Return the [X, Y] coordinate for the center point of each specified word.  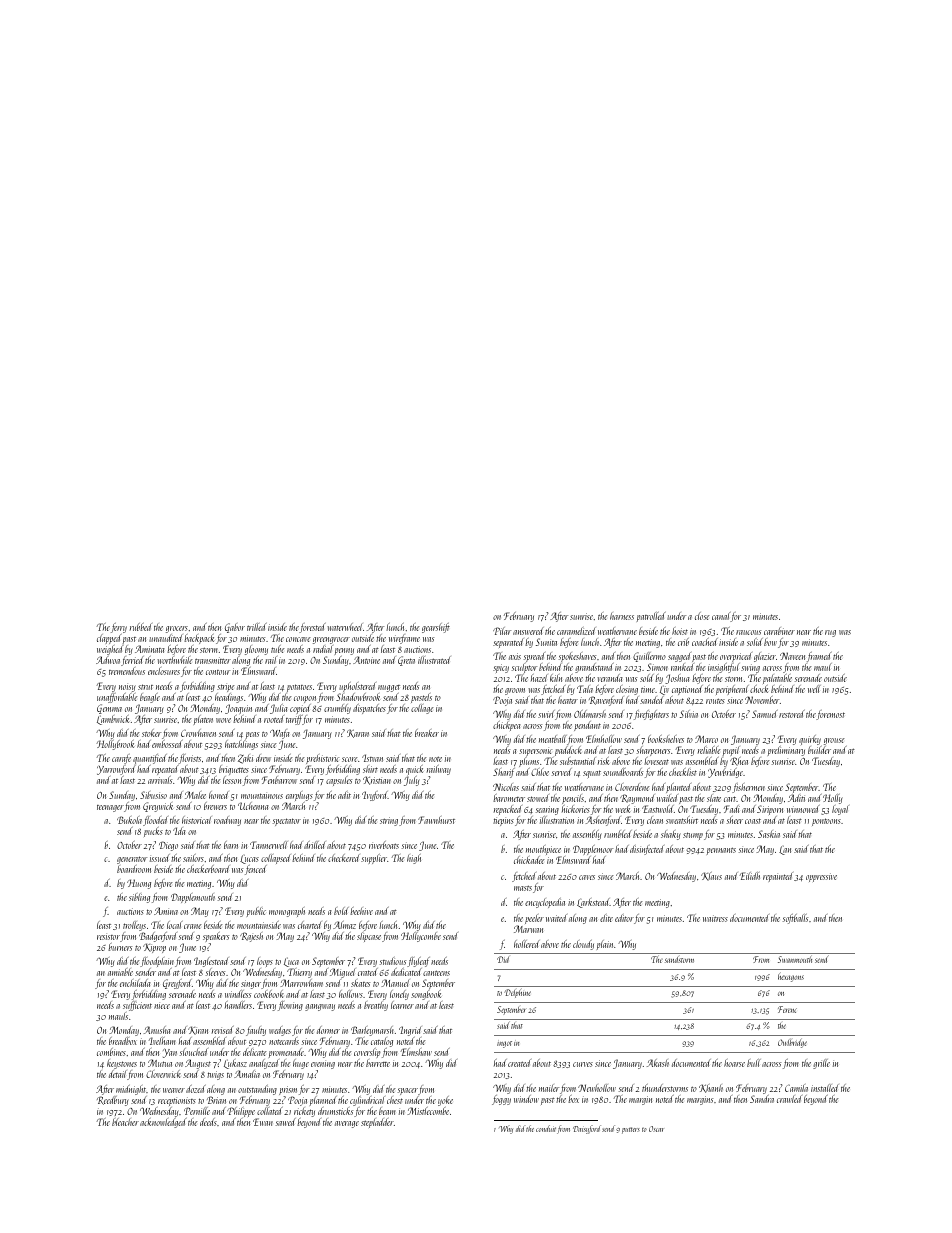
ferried [132, 661]
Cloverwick [163, 1074]
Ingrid [410, 1031]
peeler [534, 919]
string [389, 821]
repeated [165, 770]
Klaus [711, 876]
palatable [777, 679]
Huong [139, 884]
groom [515, 691]
